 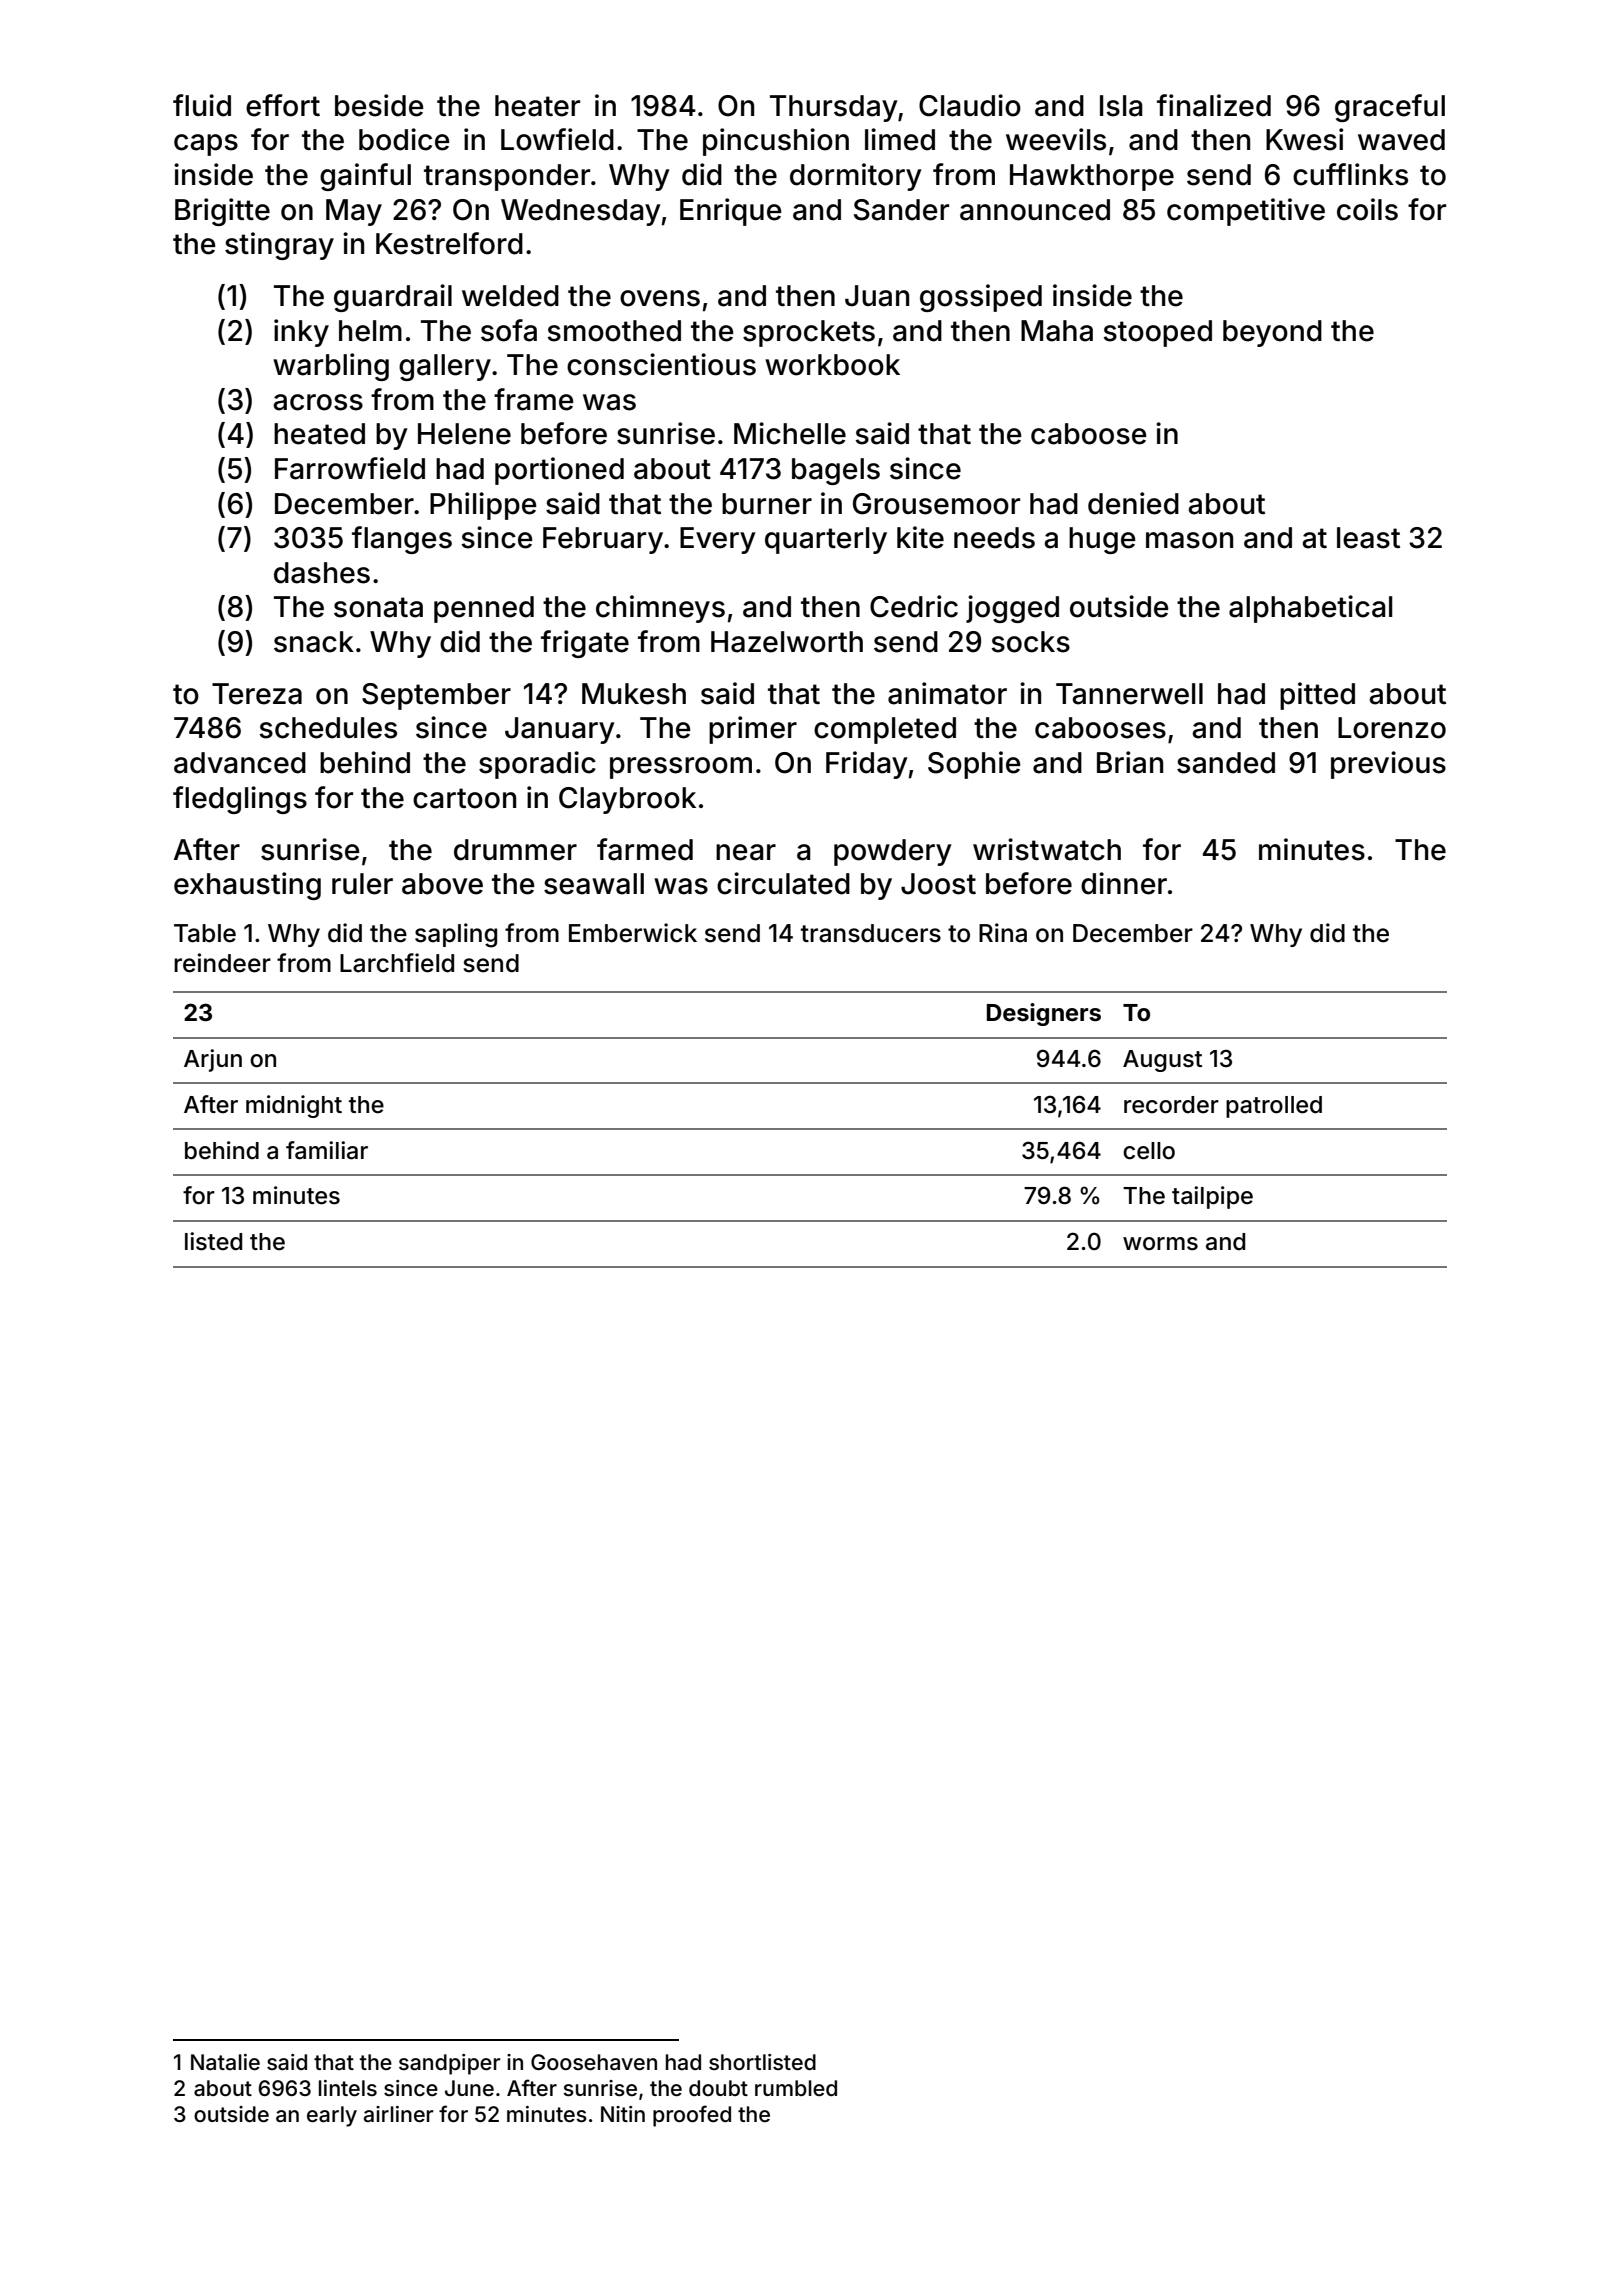 What do you see at coordinates (450, 2064) in the screenshot?
I see `sandpiper` at bounding box center [450, 2064].
